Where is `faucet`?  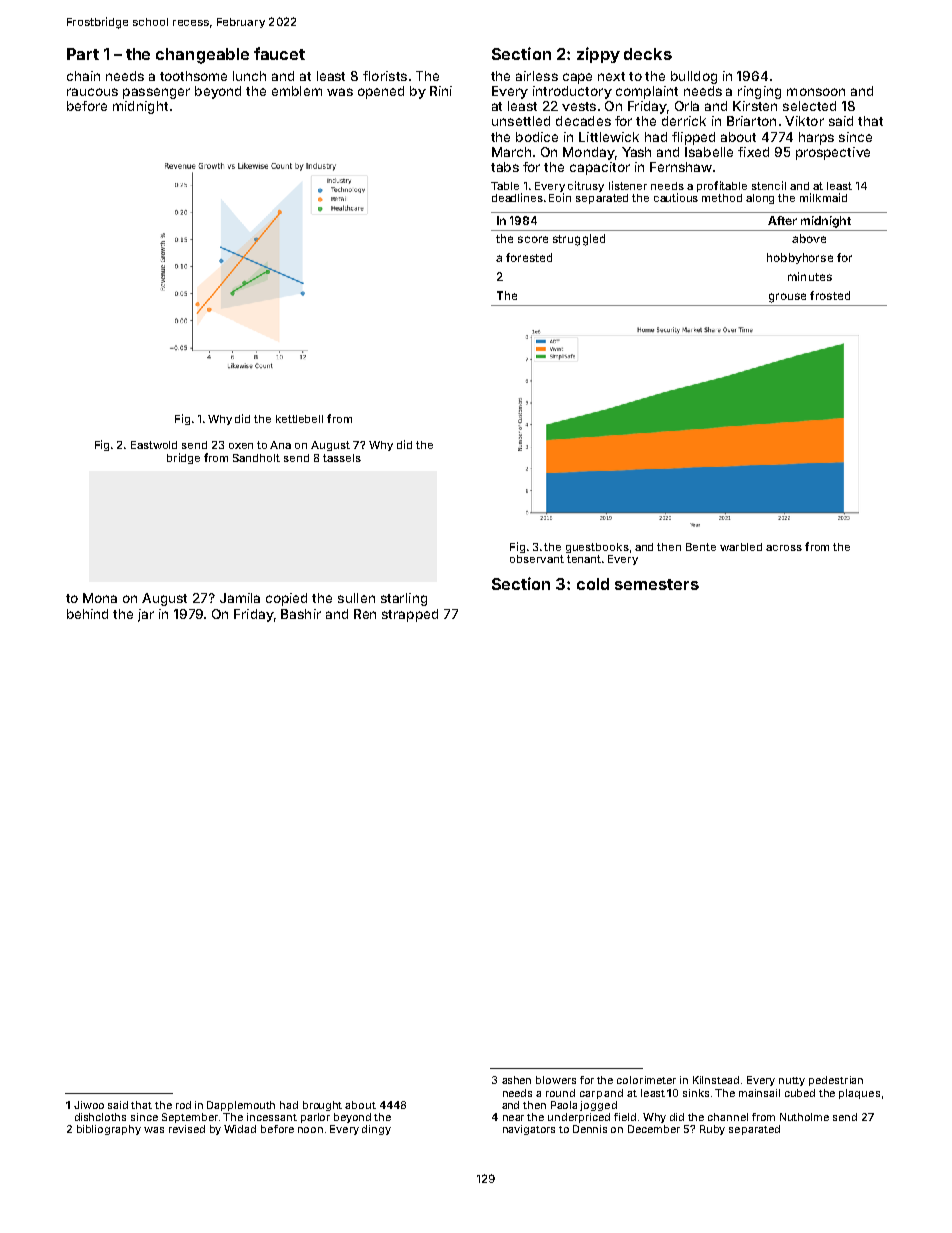 faucet is located at coordinates (279, 53).
